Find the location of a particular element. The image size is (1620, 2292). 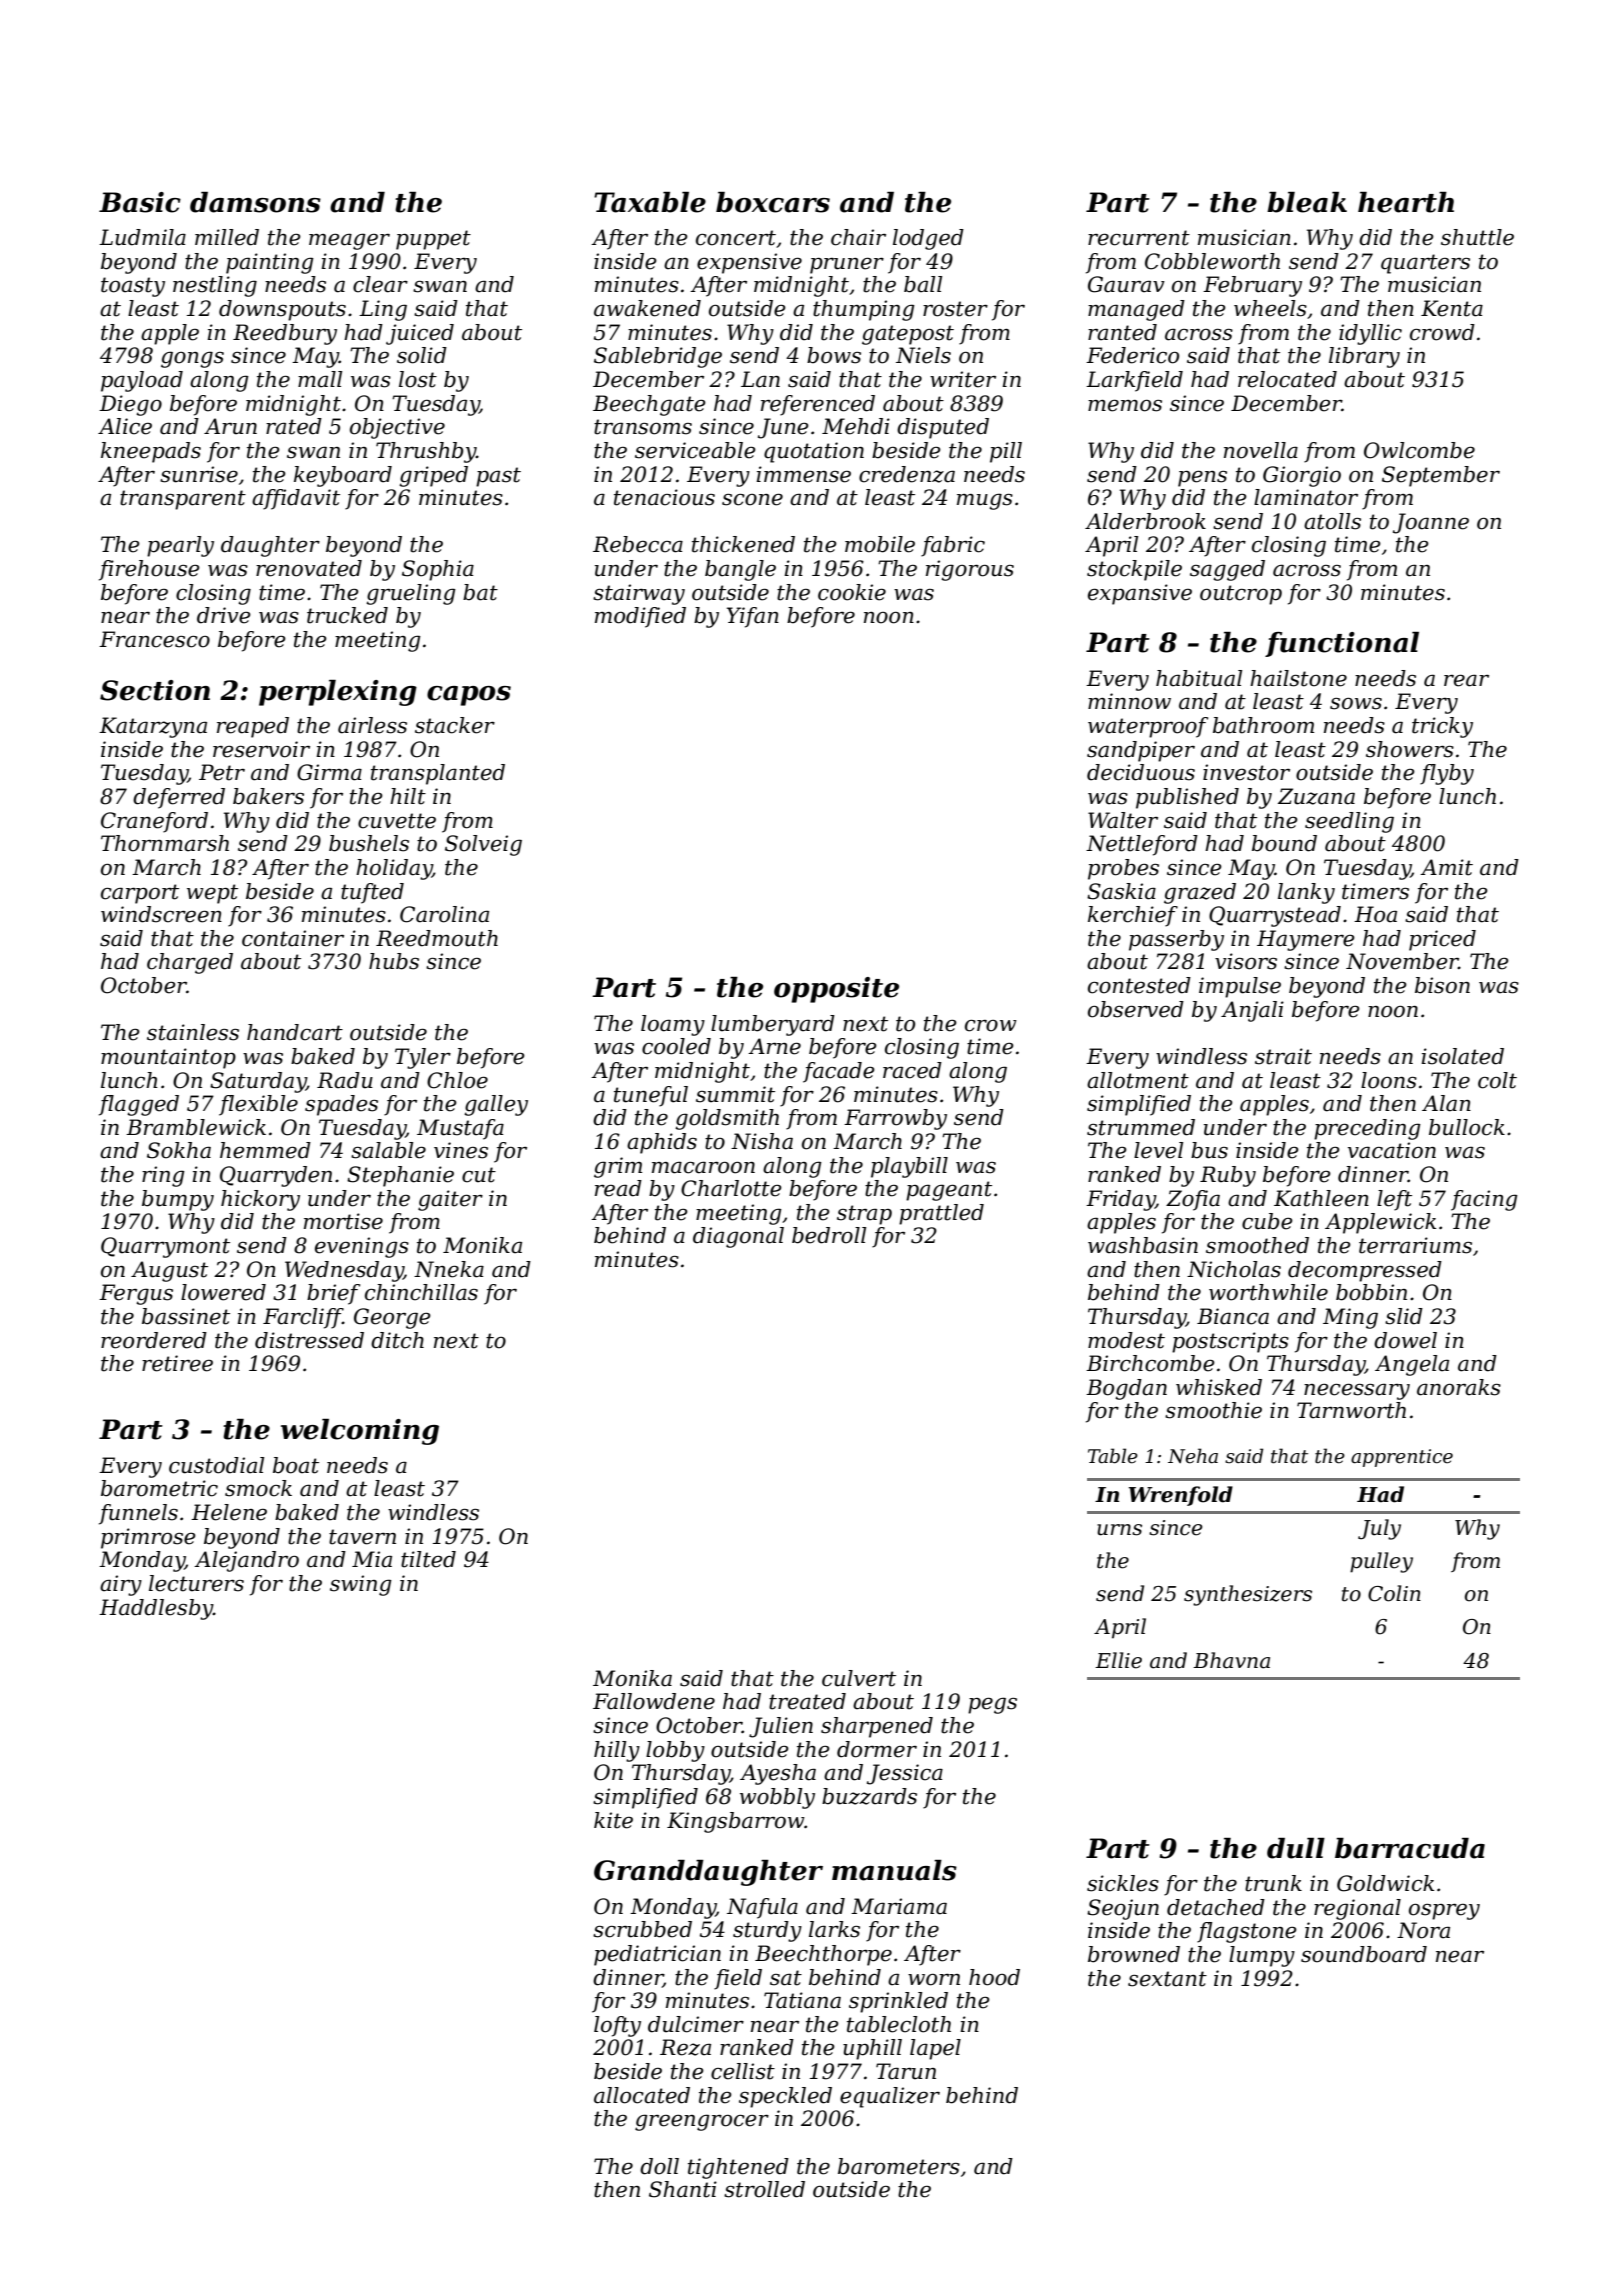

culvert is located at coordinates (859, 1678).
